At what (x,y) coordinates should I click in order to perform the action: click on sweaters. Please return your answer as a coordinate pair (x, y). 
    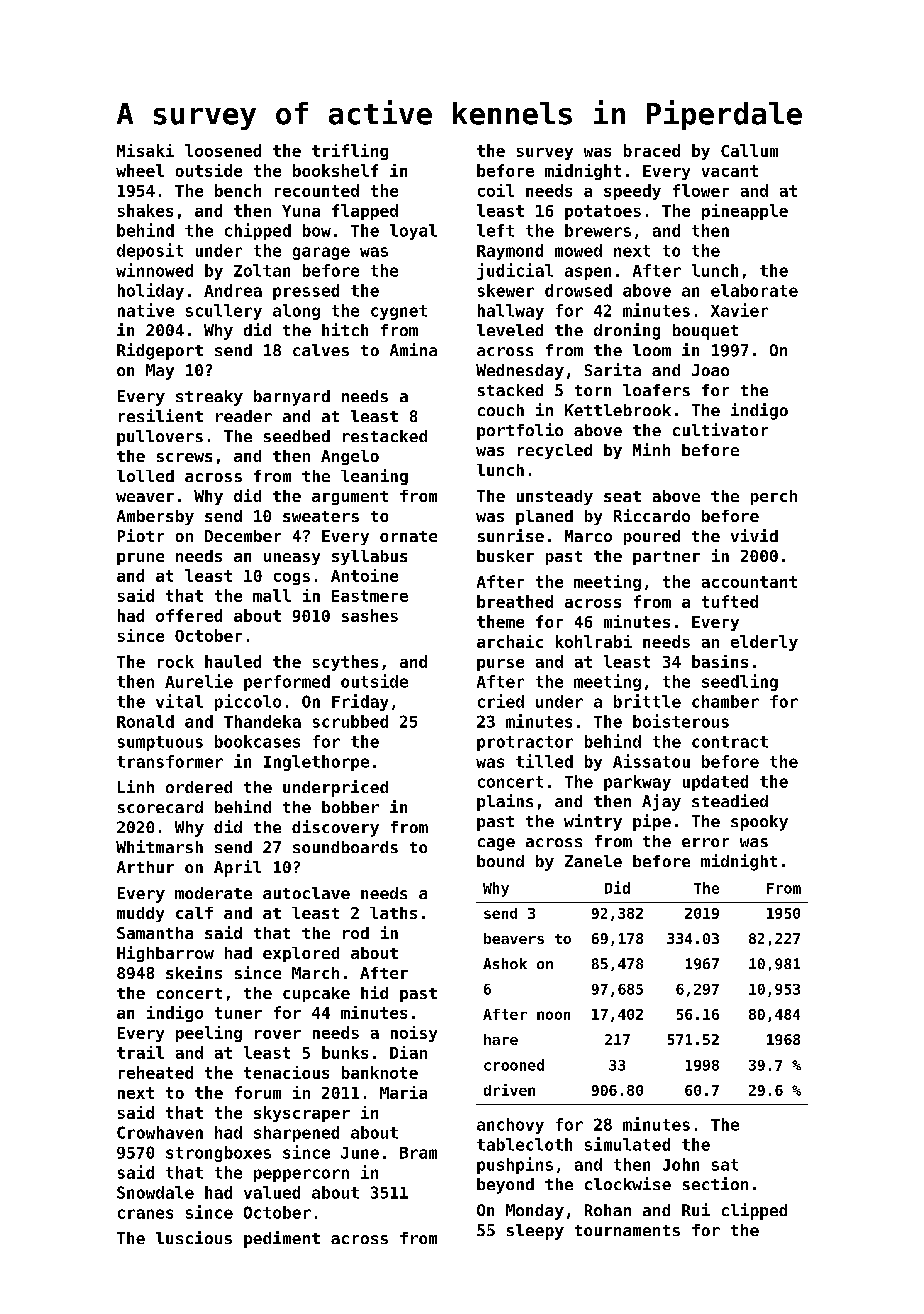
    Looking at the image, I should click on (321, 516).
